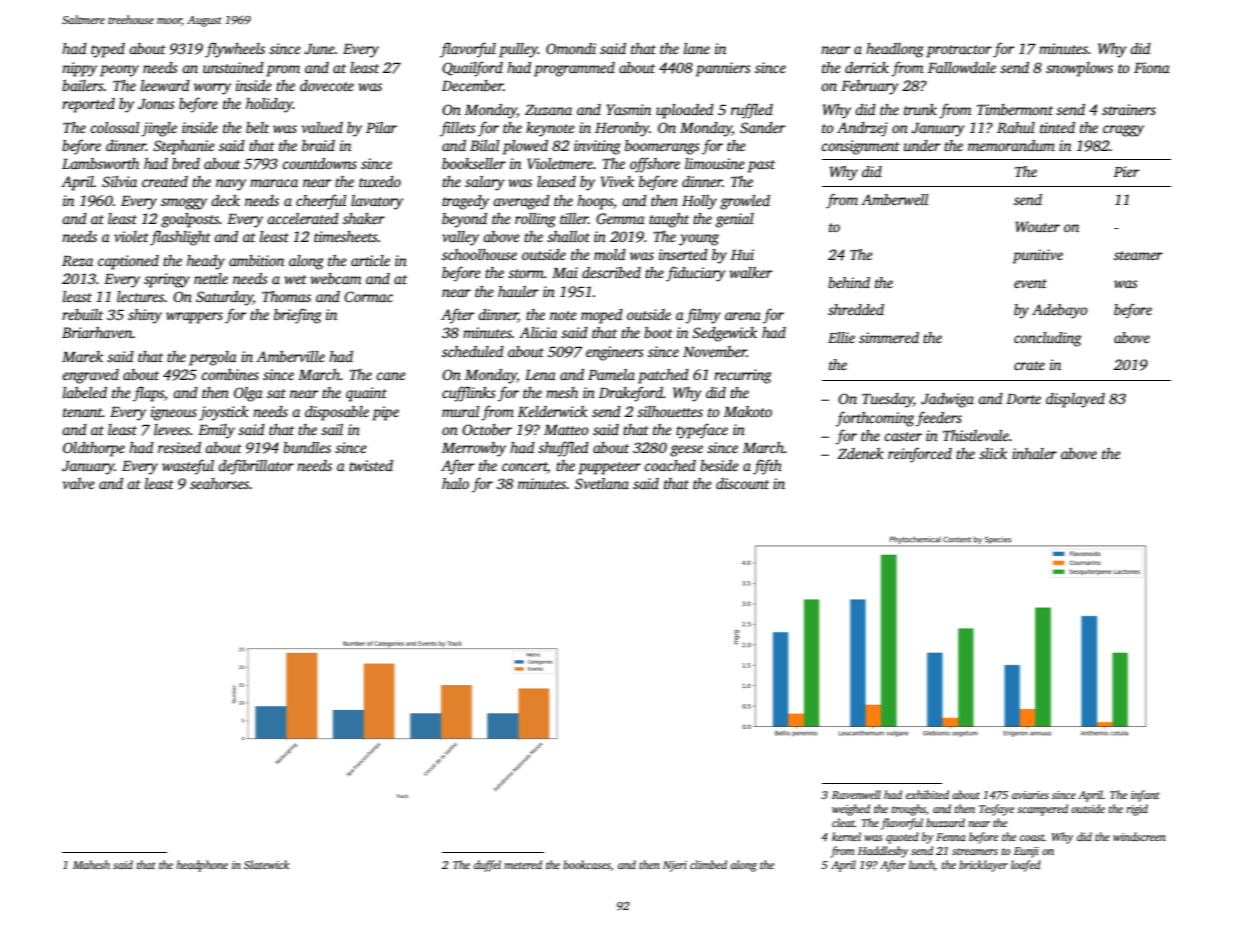 Image resolution: width=1233 pixels, height=952 pixels. What do you see at coordinates (235, 50) in the screenshot?
I see `flywheels` at bounding box center [235, 50].
